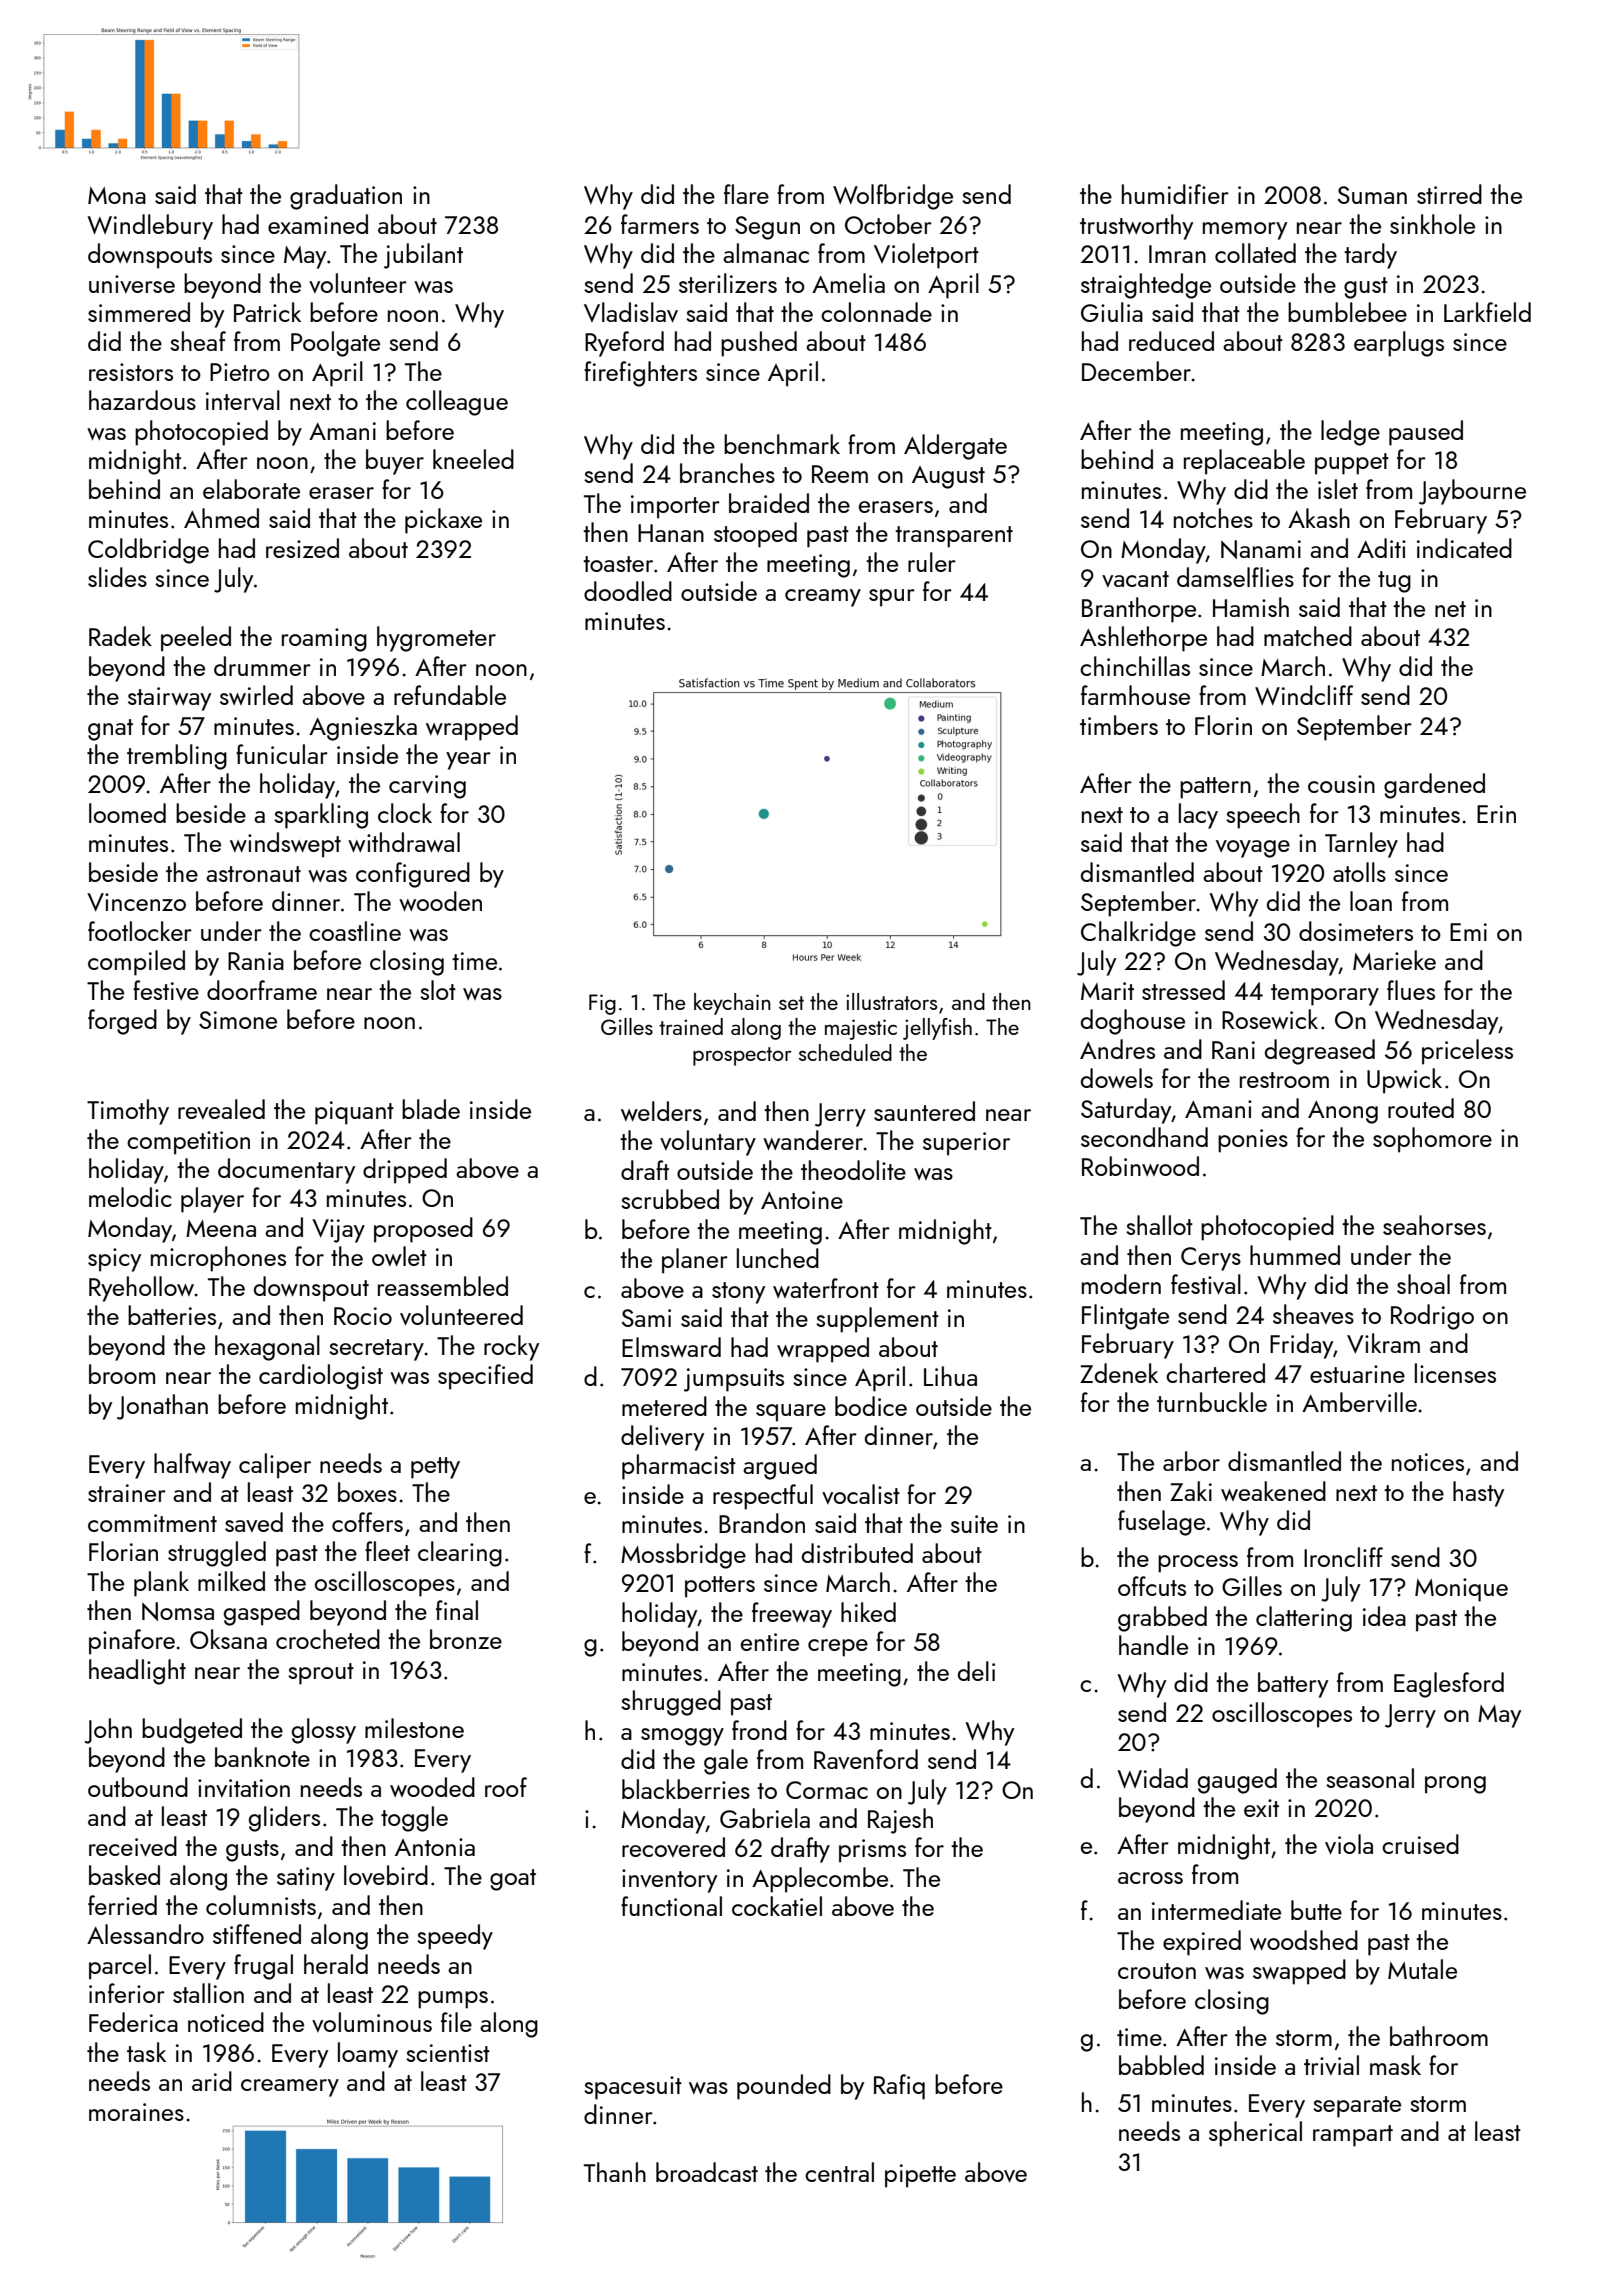  I want to click on saved, so click(254, 1522).
